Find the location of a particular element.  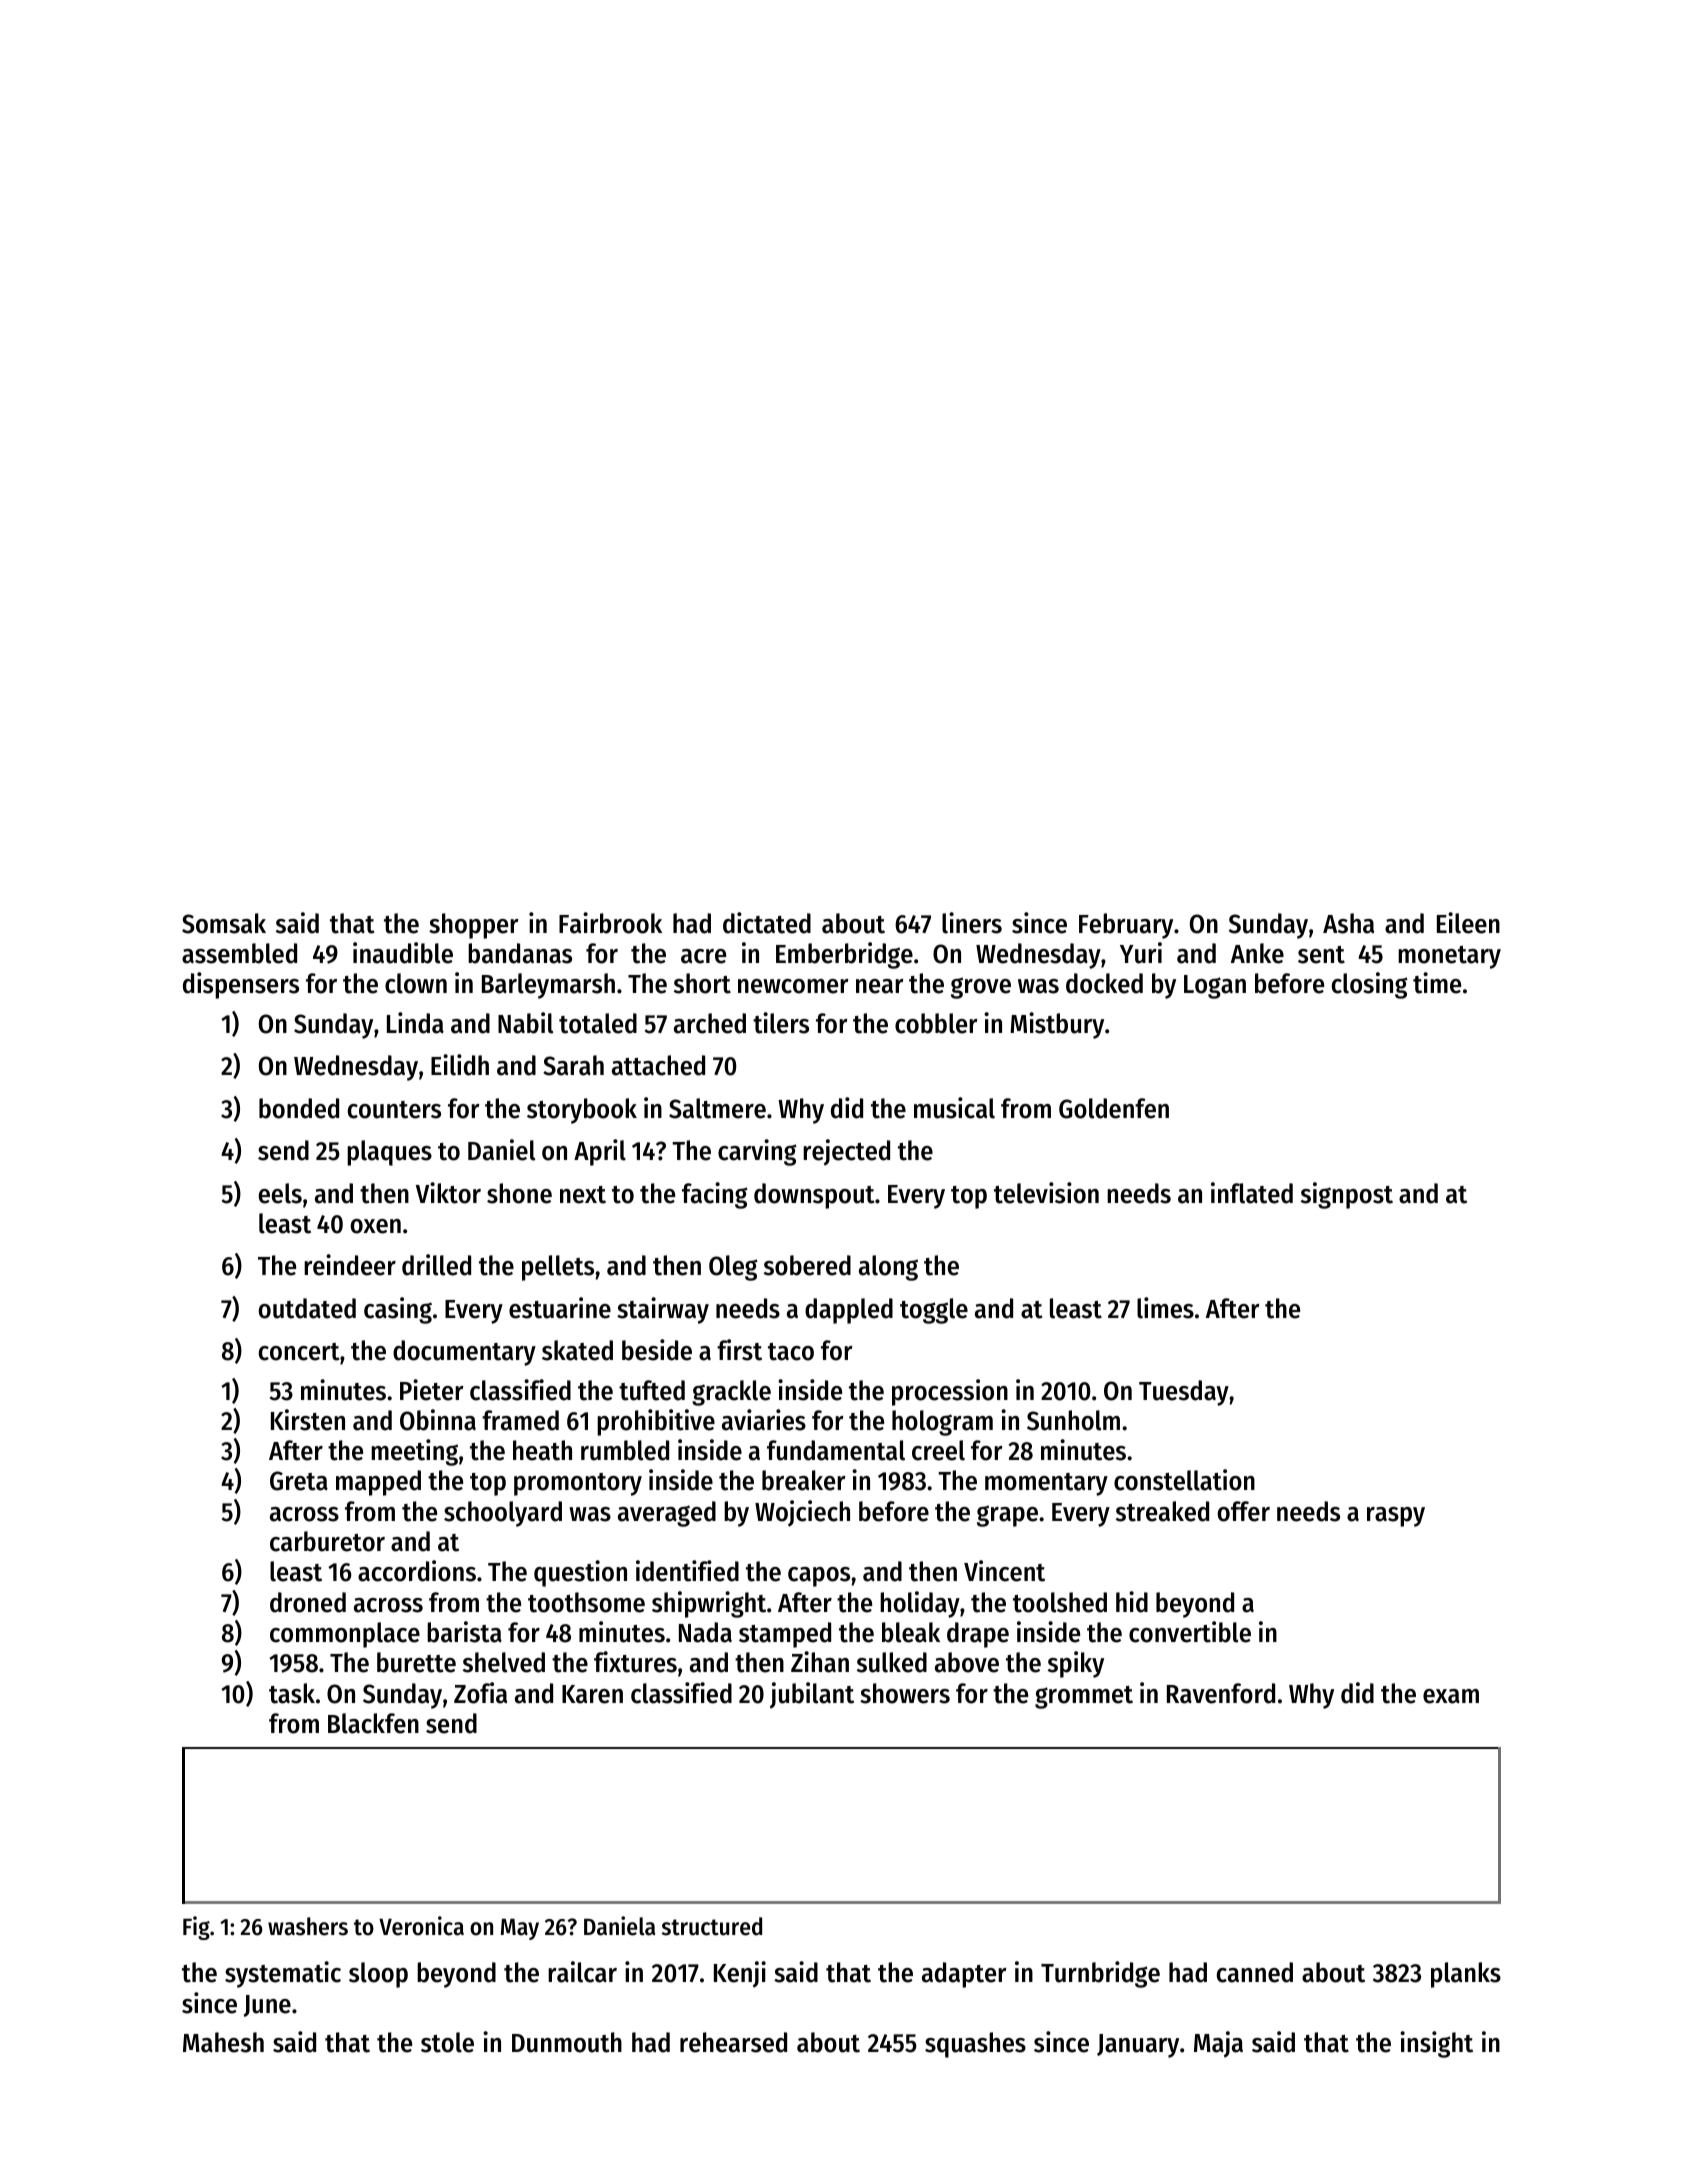

liners is located at coordinates (972, 923).
